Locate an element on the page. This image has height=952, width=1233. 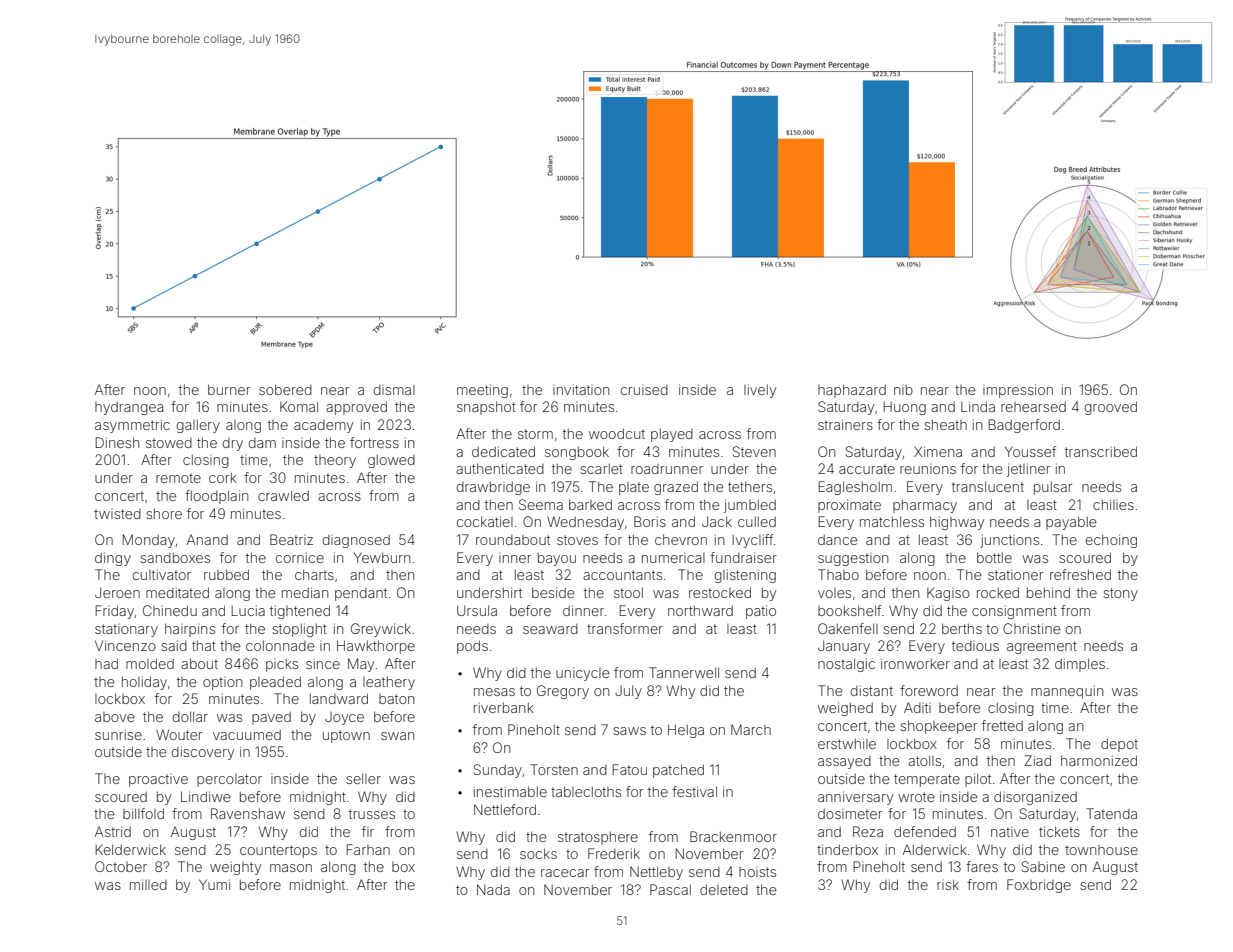
mason is located at coordinates (291, 868).
